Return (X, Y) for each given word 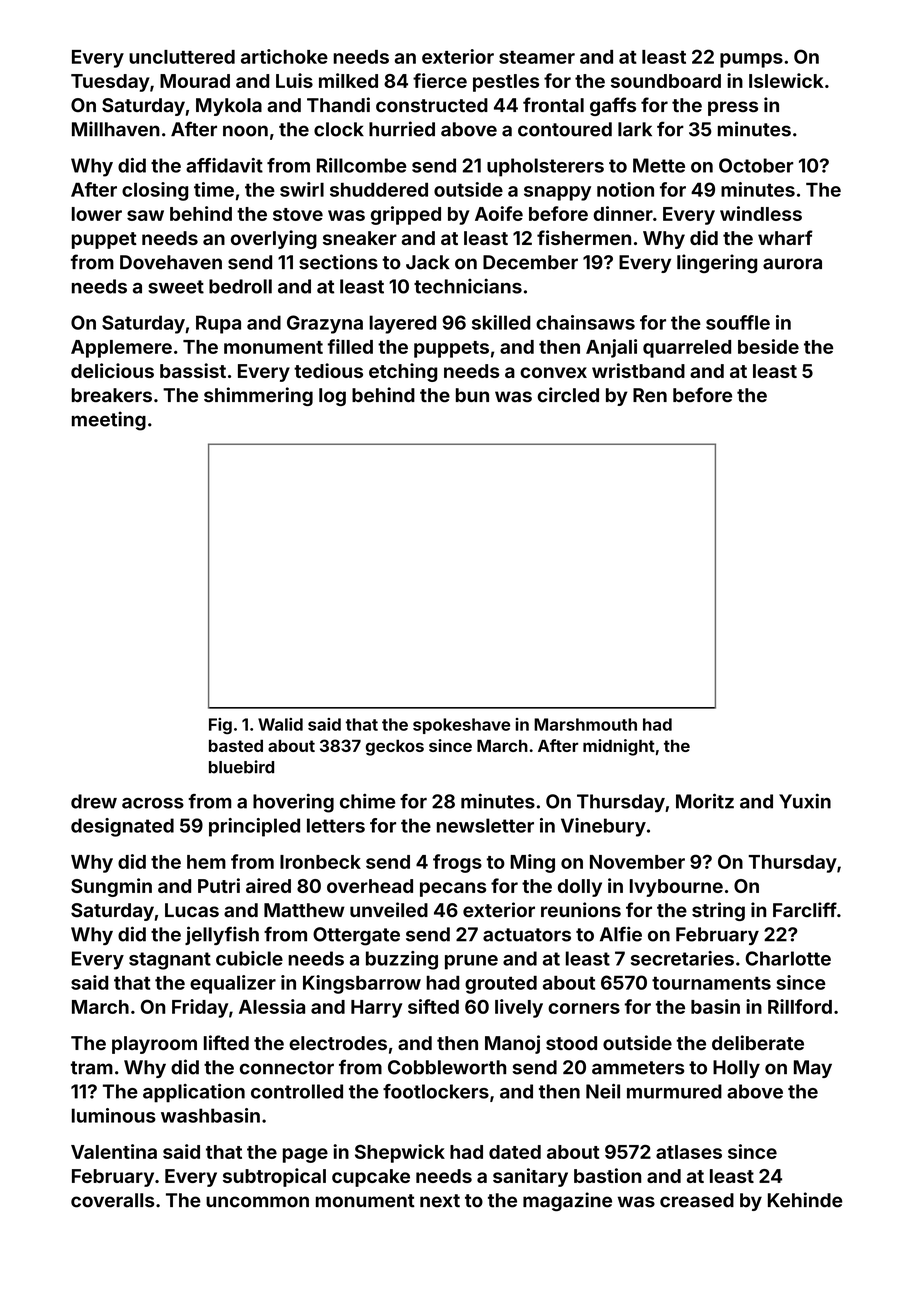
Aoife (499, 213)
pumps (751, 60)
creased (697, 1200)
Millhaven (116, 129)
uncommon (257, 1202)
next (440, 1201)
